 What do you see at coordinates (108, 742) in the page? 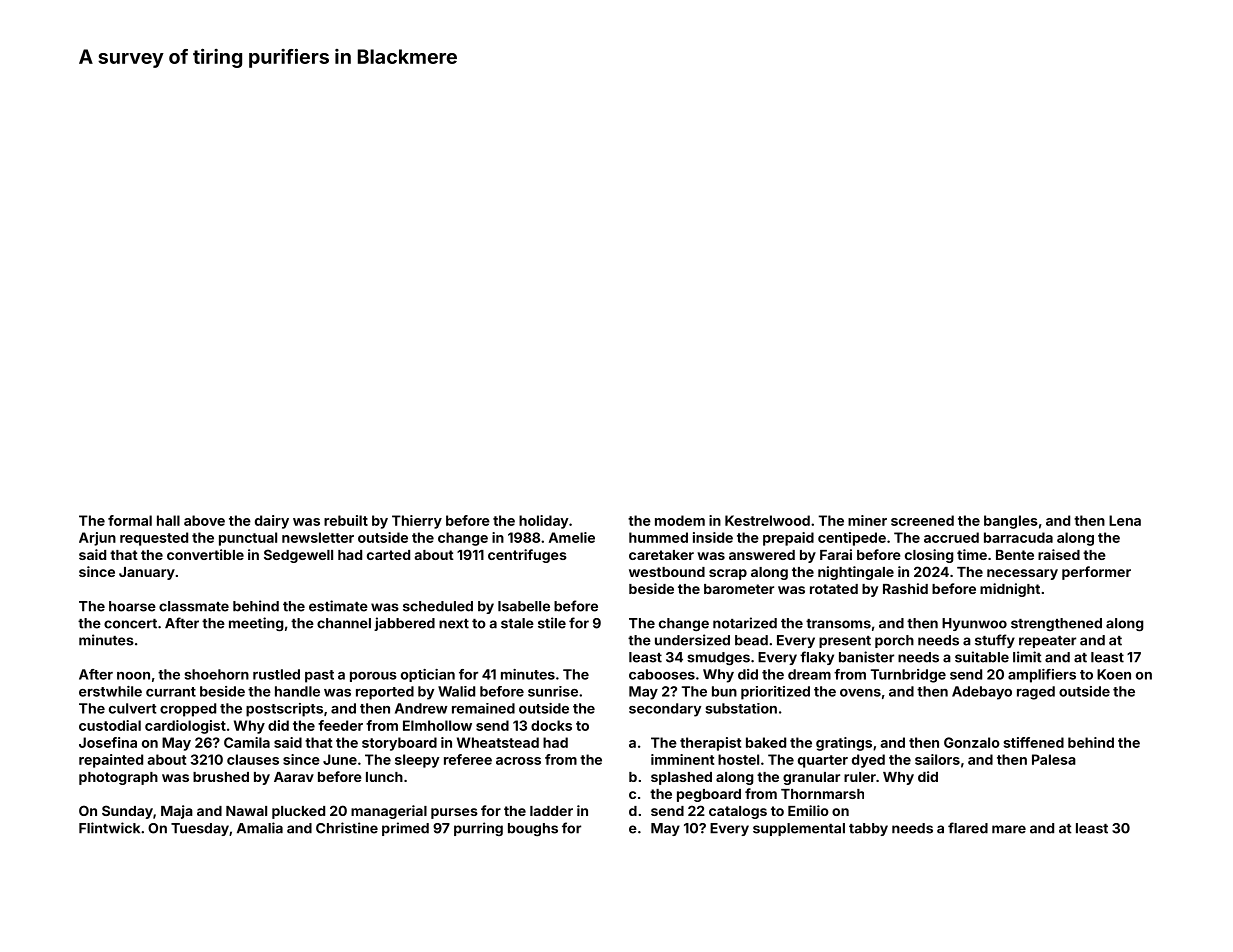
I see `Josefina` at bounding box center [108, 742].
